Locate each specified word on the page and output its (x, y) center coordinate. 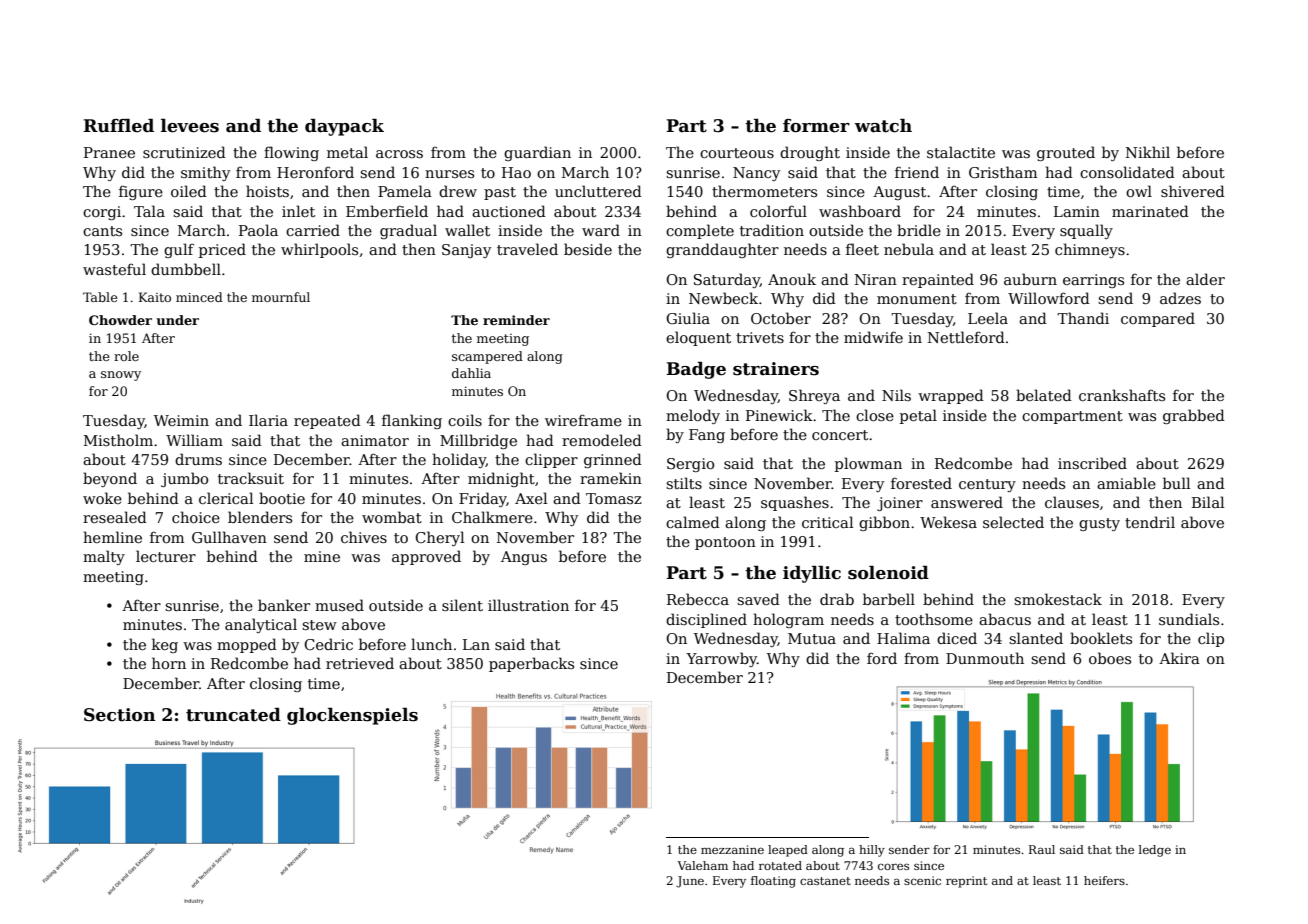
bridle (919, 230)
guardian (537, 153)
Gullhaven (229, 537)
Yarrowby (721, 659)
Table (100, 297)
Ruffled (118, 126)
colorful (778, 211)
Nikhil (1148, 152)
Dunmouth (985, 658)
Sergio (690, 465)
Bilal (1208, 502)
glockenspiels (352, 716)
